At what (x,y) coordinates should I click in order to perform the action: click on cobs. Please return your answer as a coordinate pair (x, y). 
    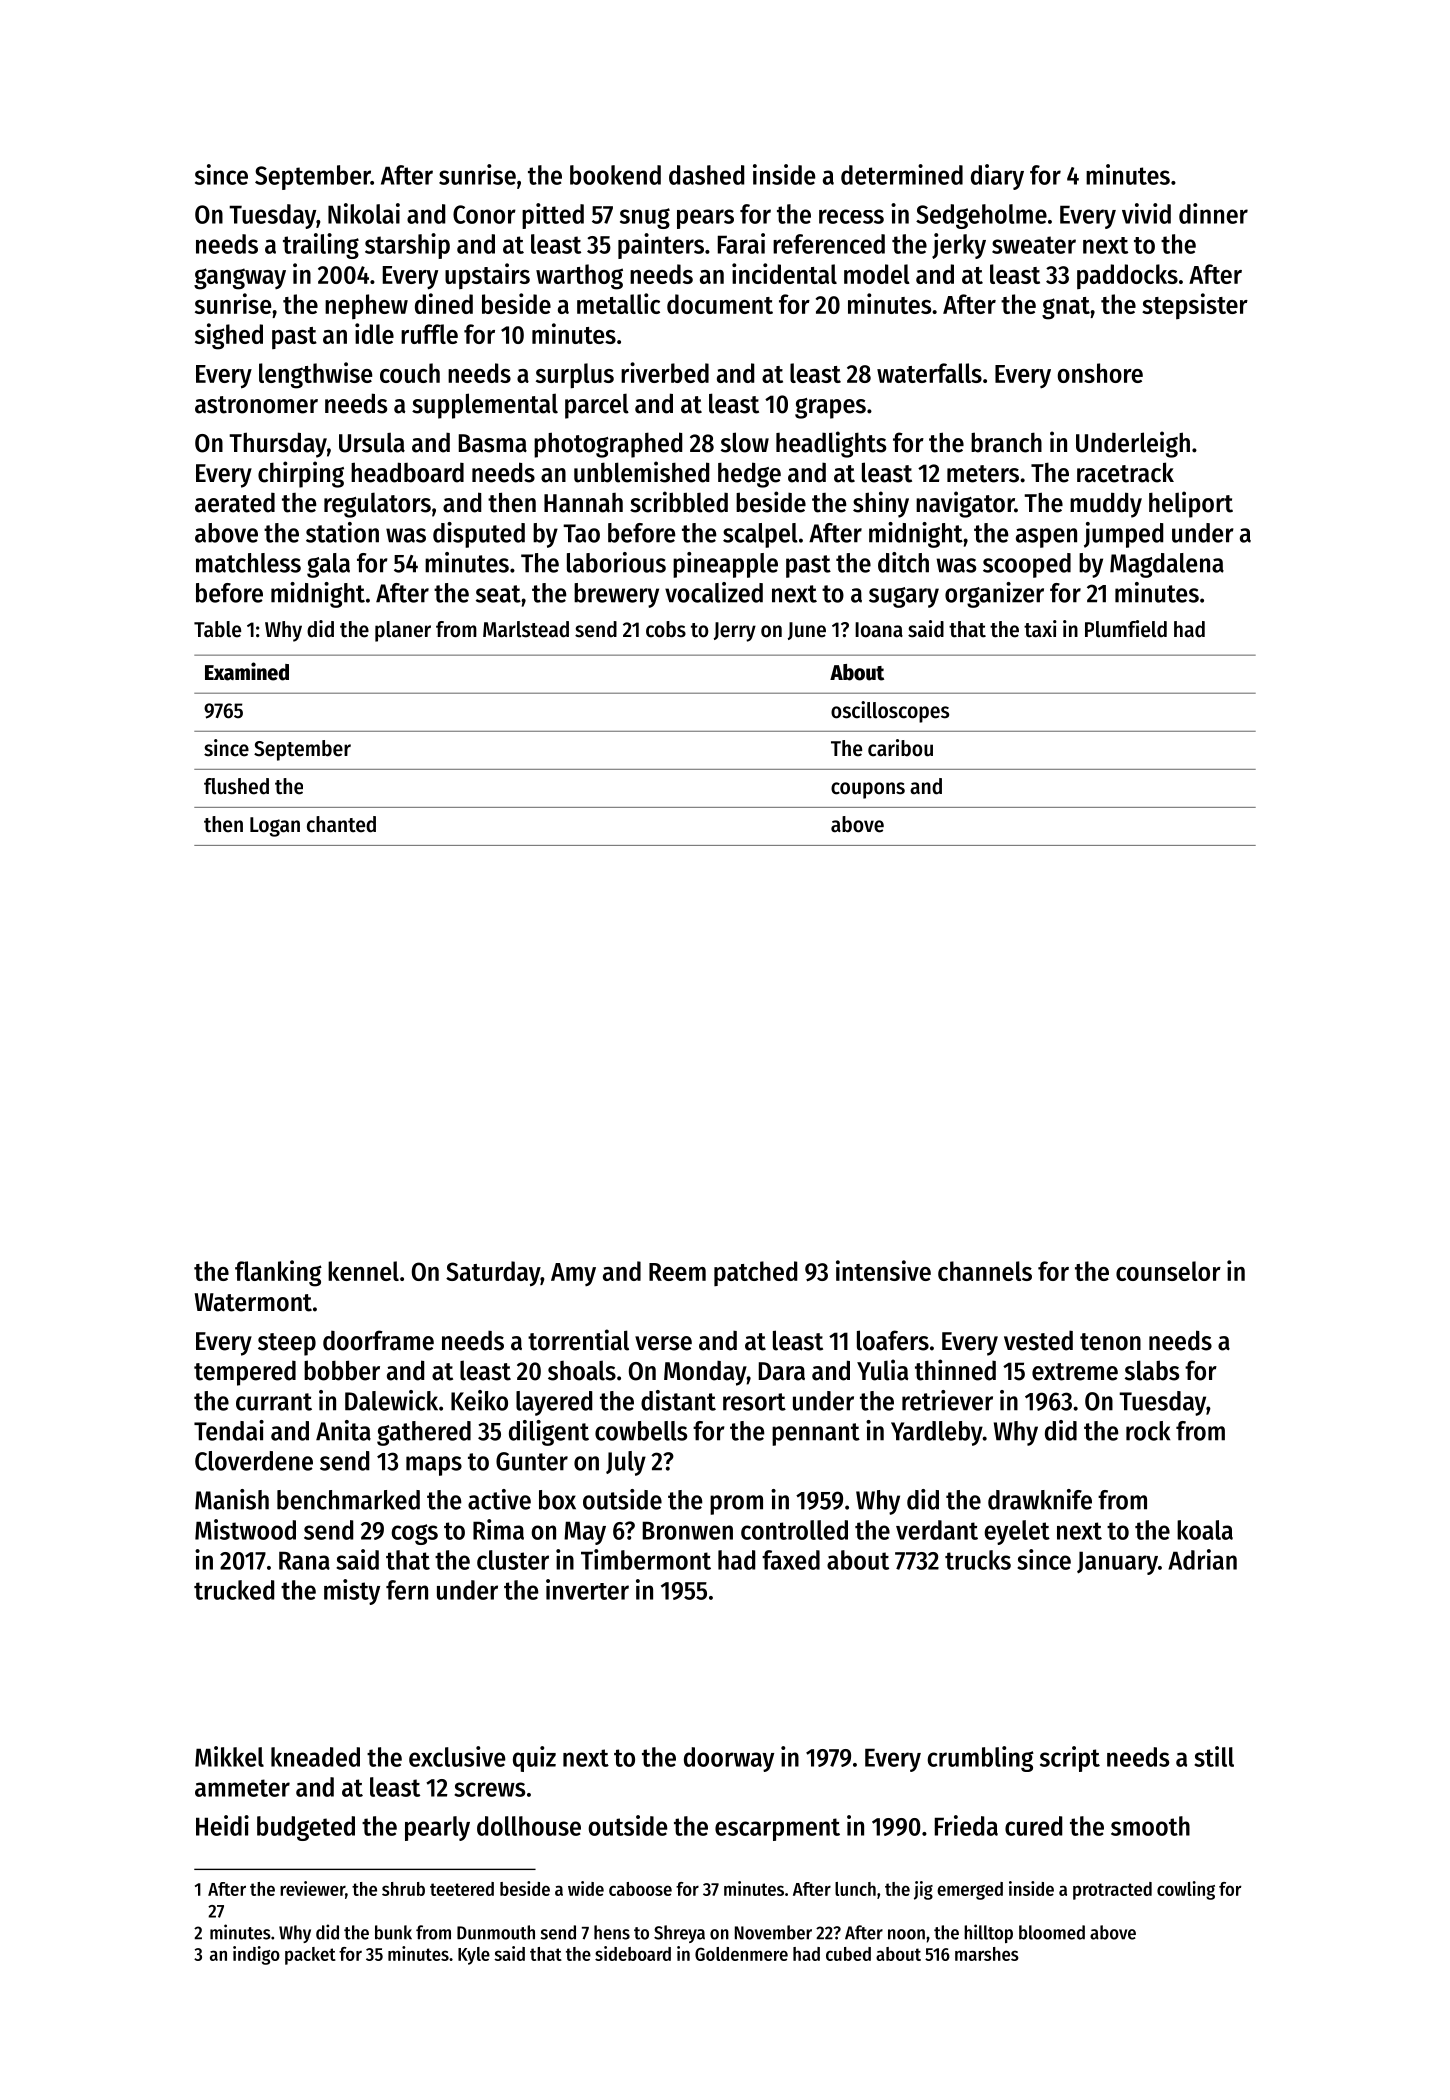
    Looking at the image, I should click on (666, 629).
